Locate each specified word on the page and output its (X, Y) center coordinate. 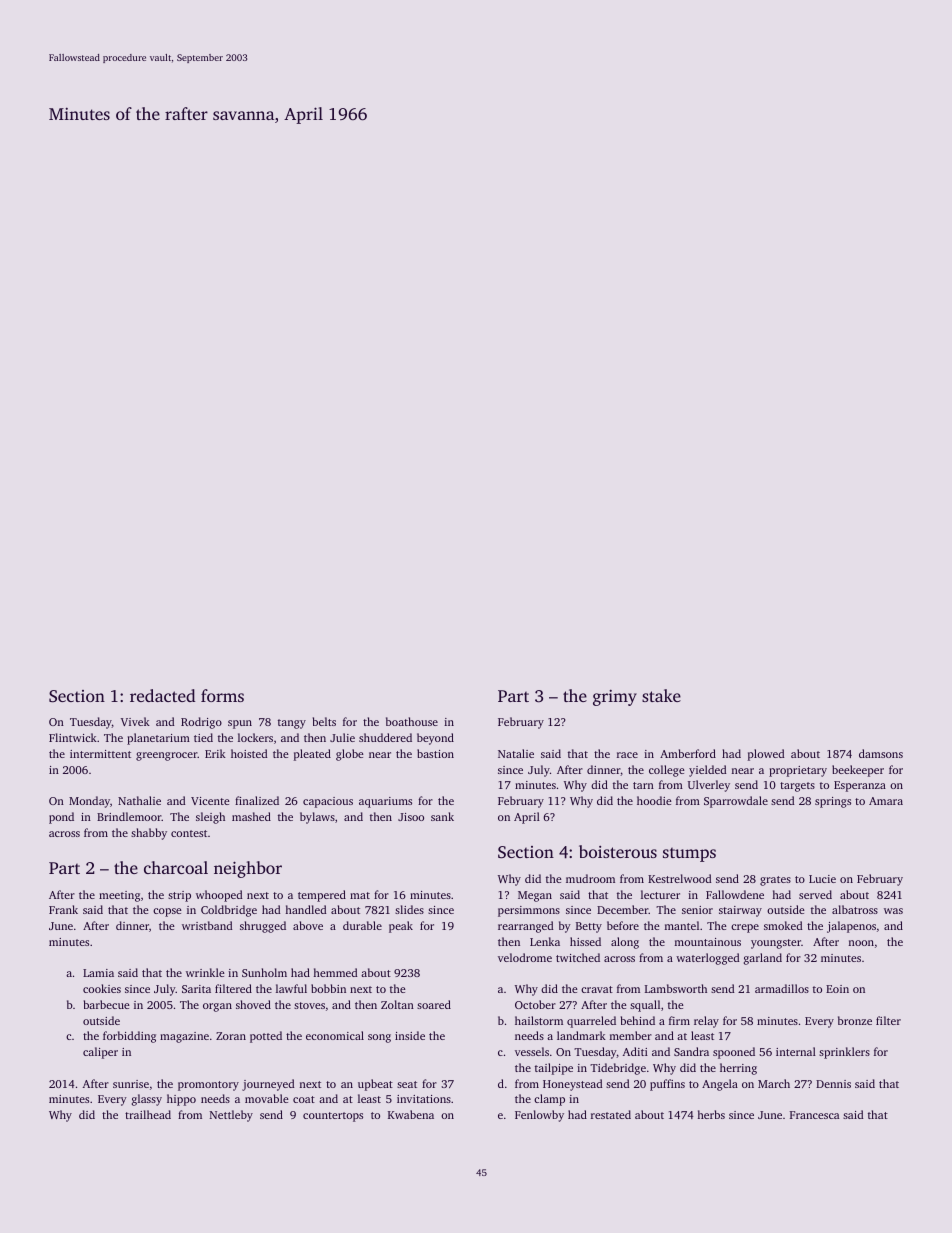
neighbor (248, 869)
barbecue (107, 1004)
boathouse (412, 721)
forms (222, 695)
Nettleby (231, 1116)
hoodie (654, 800)
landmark (581, 1035)
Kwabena (411, 1114)
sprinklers (844, 1053)
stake (661, 695)
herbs (711, 1114)
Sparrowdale (736, 802)
